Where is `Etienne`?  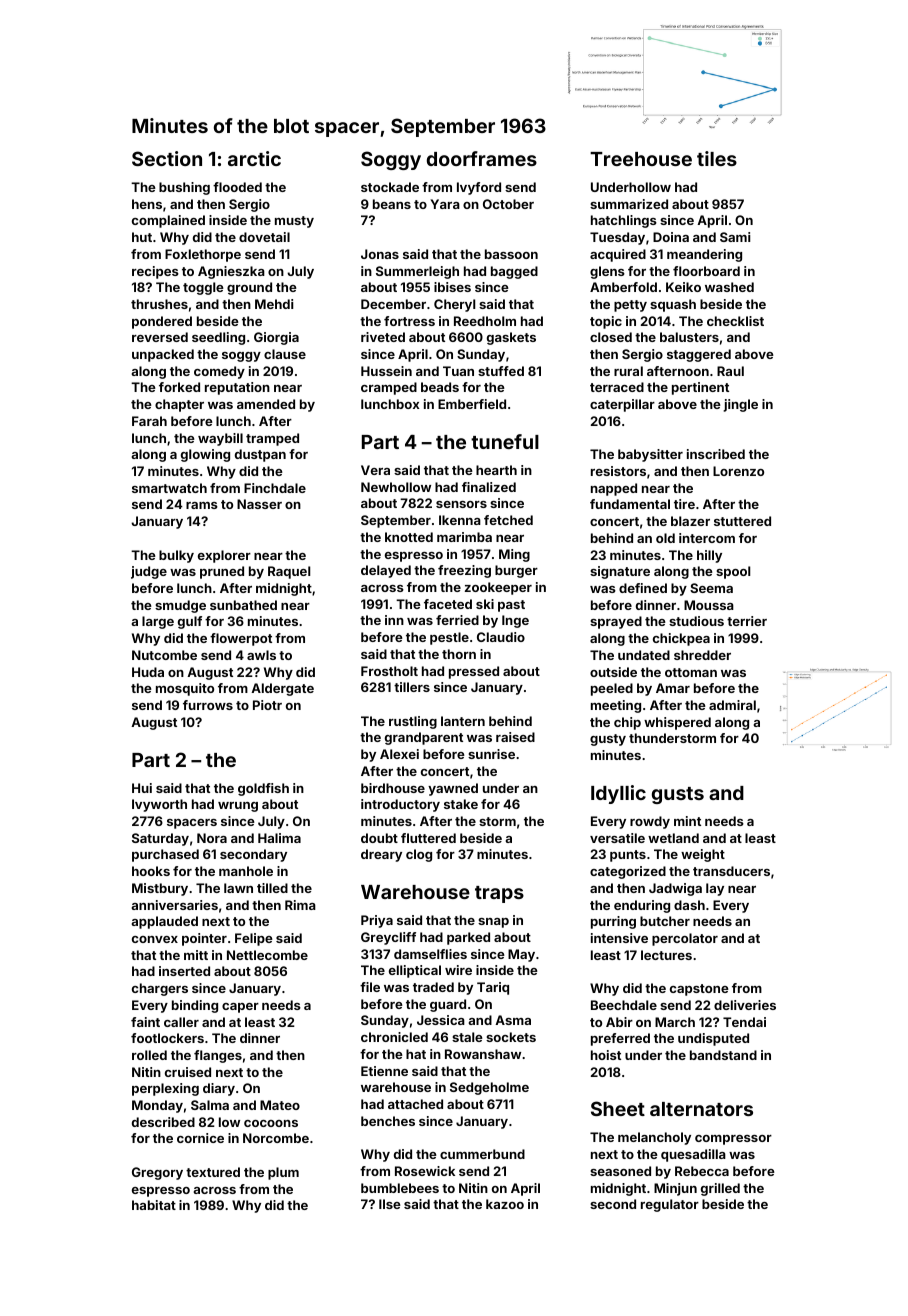
Etienne is located at coordinates (384, 1071).
